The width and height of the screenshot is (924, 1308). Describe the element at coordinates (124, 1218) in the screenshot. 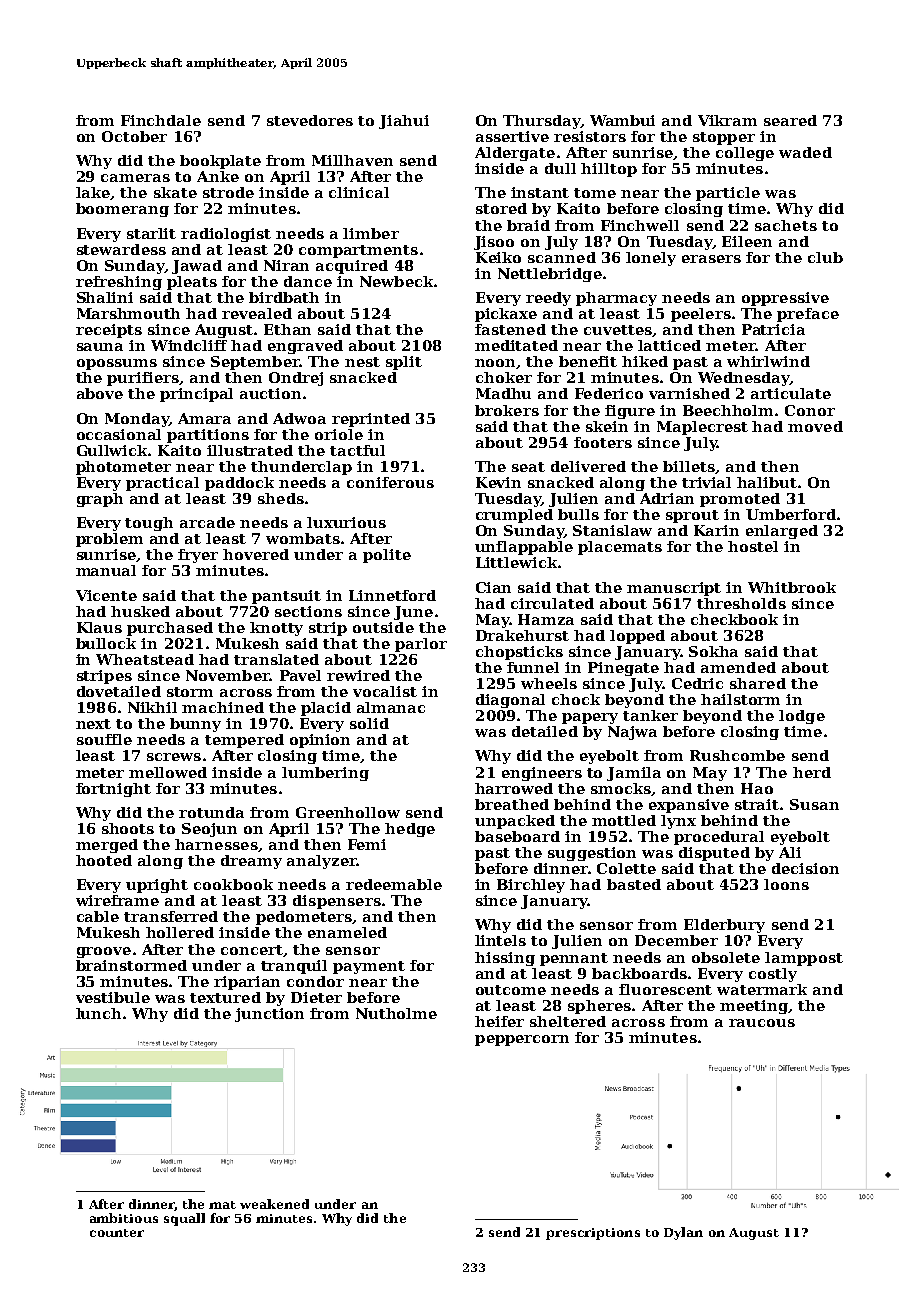

I see `ambitious` at that location.
